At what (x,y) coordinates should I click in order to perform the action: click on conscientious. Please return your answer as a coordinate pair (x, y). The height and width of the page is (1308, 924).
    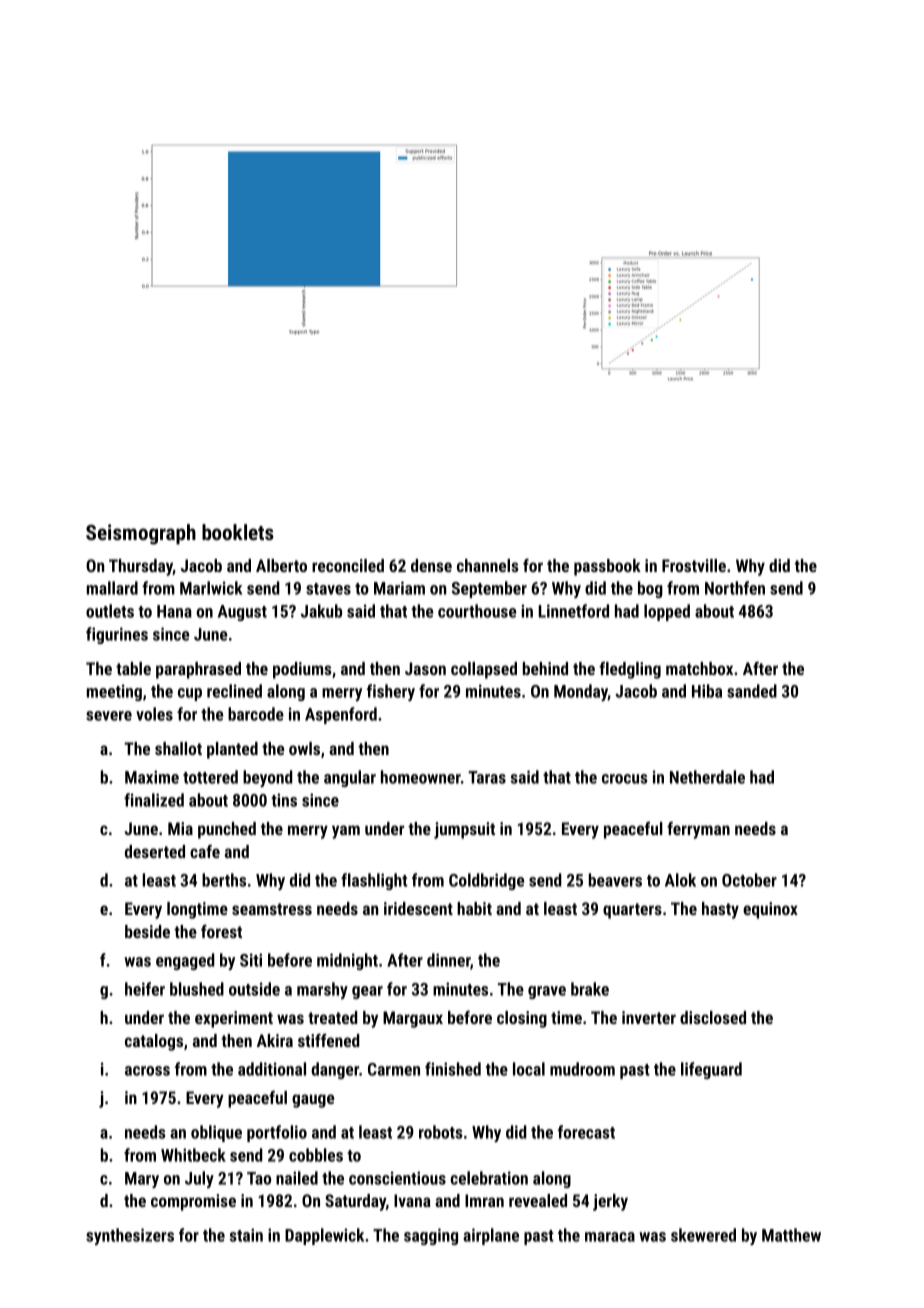
    Looking at the image, I should click on (397, 1178).
